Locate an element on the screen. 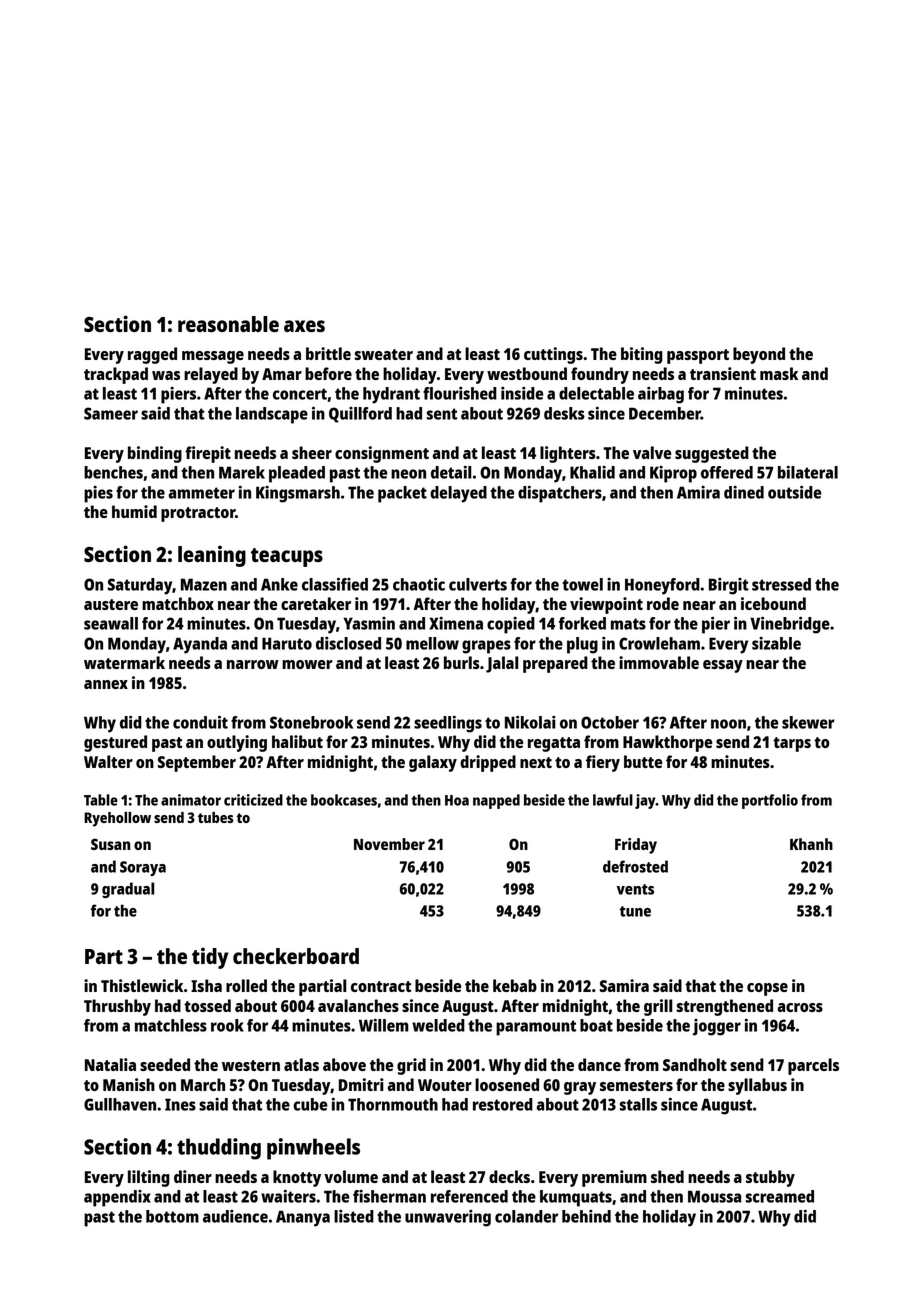 This screenshot has width=924, height=1308. axes is located at coordinates (304, 326).
